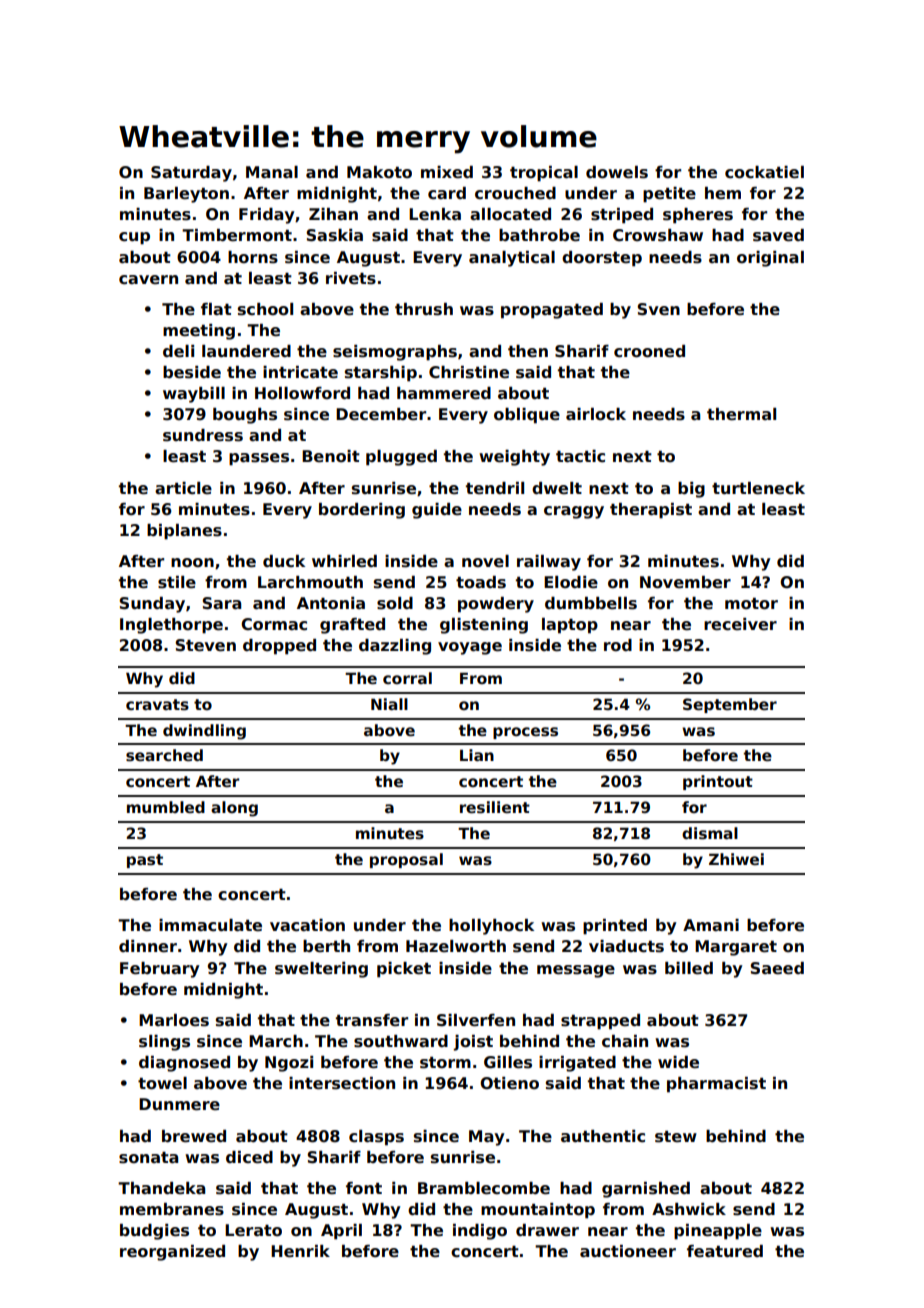 The width and height of the screenshot is (924, 1308). I want to click on message, so click(576, 971).
